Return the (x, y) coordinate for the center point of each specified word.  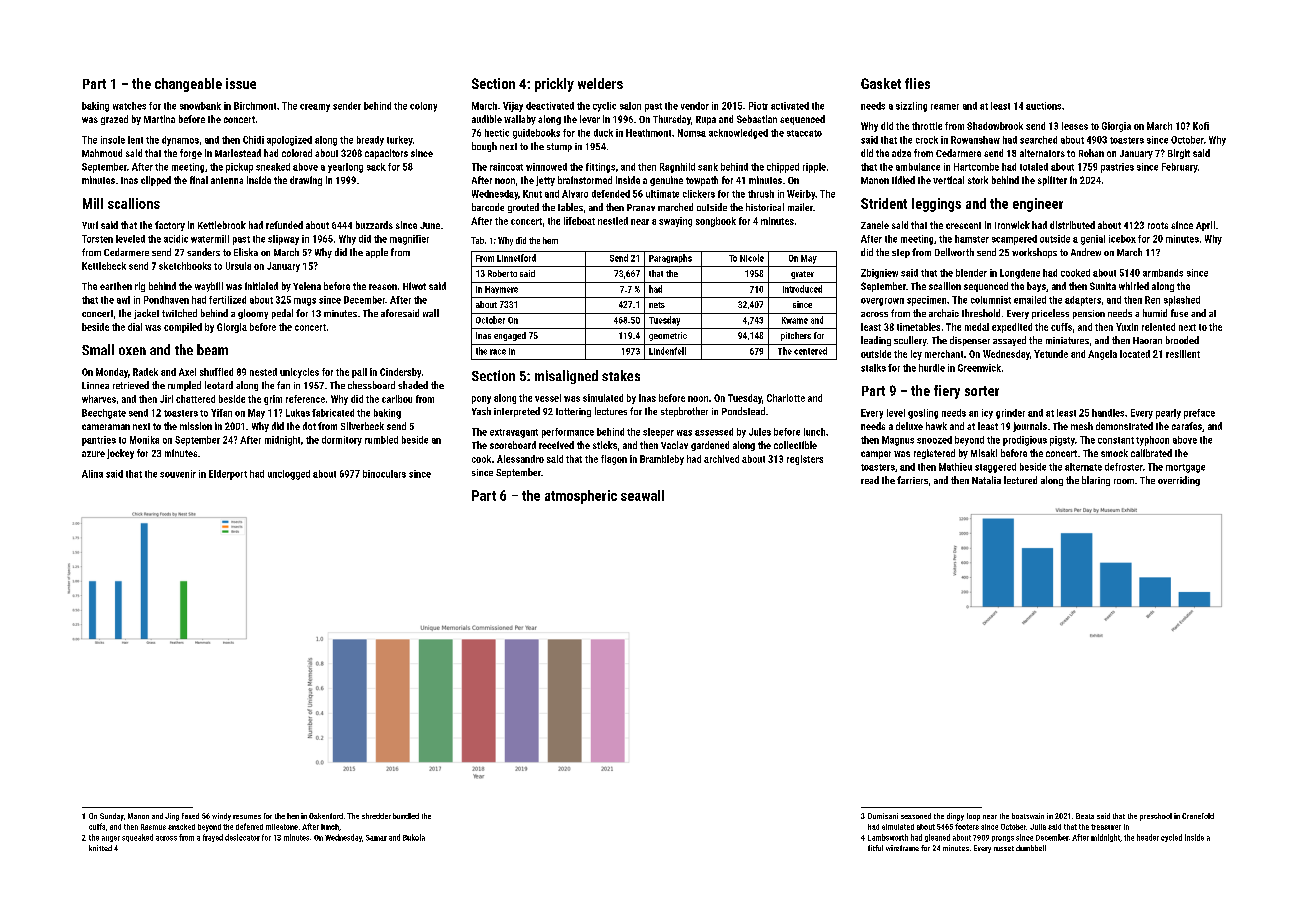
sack (376, 167)
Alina (92, 474)
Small (98, 349)
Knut (532, 194)
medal (977, 327)
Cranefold (1198, 816)
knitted (100, 848)
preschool (1156, 817)
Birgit (1179, 154)
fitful (875, 848)
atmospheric (581, 497)
